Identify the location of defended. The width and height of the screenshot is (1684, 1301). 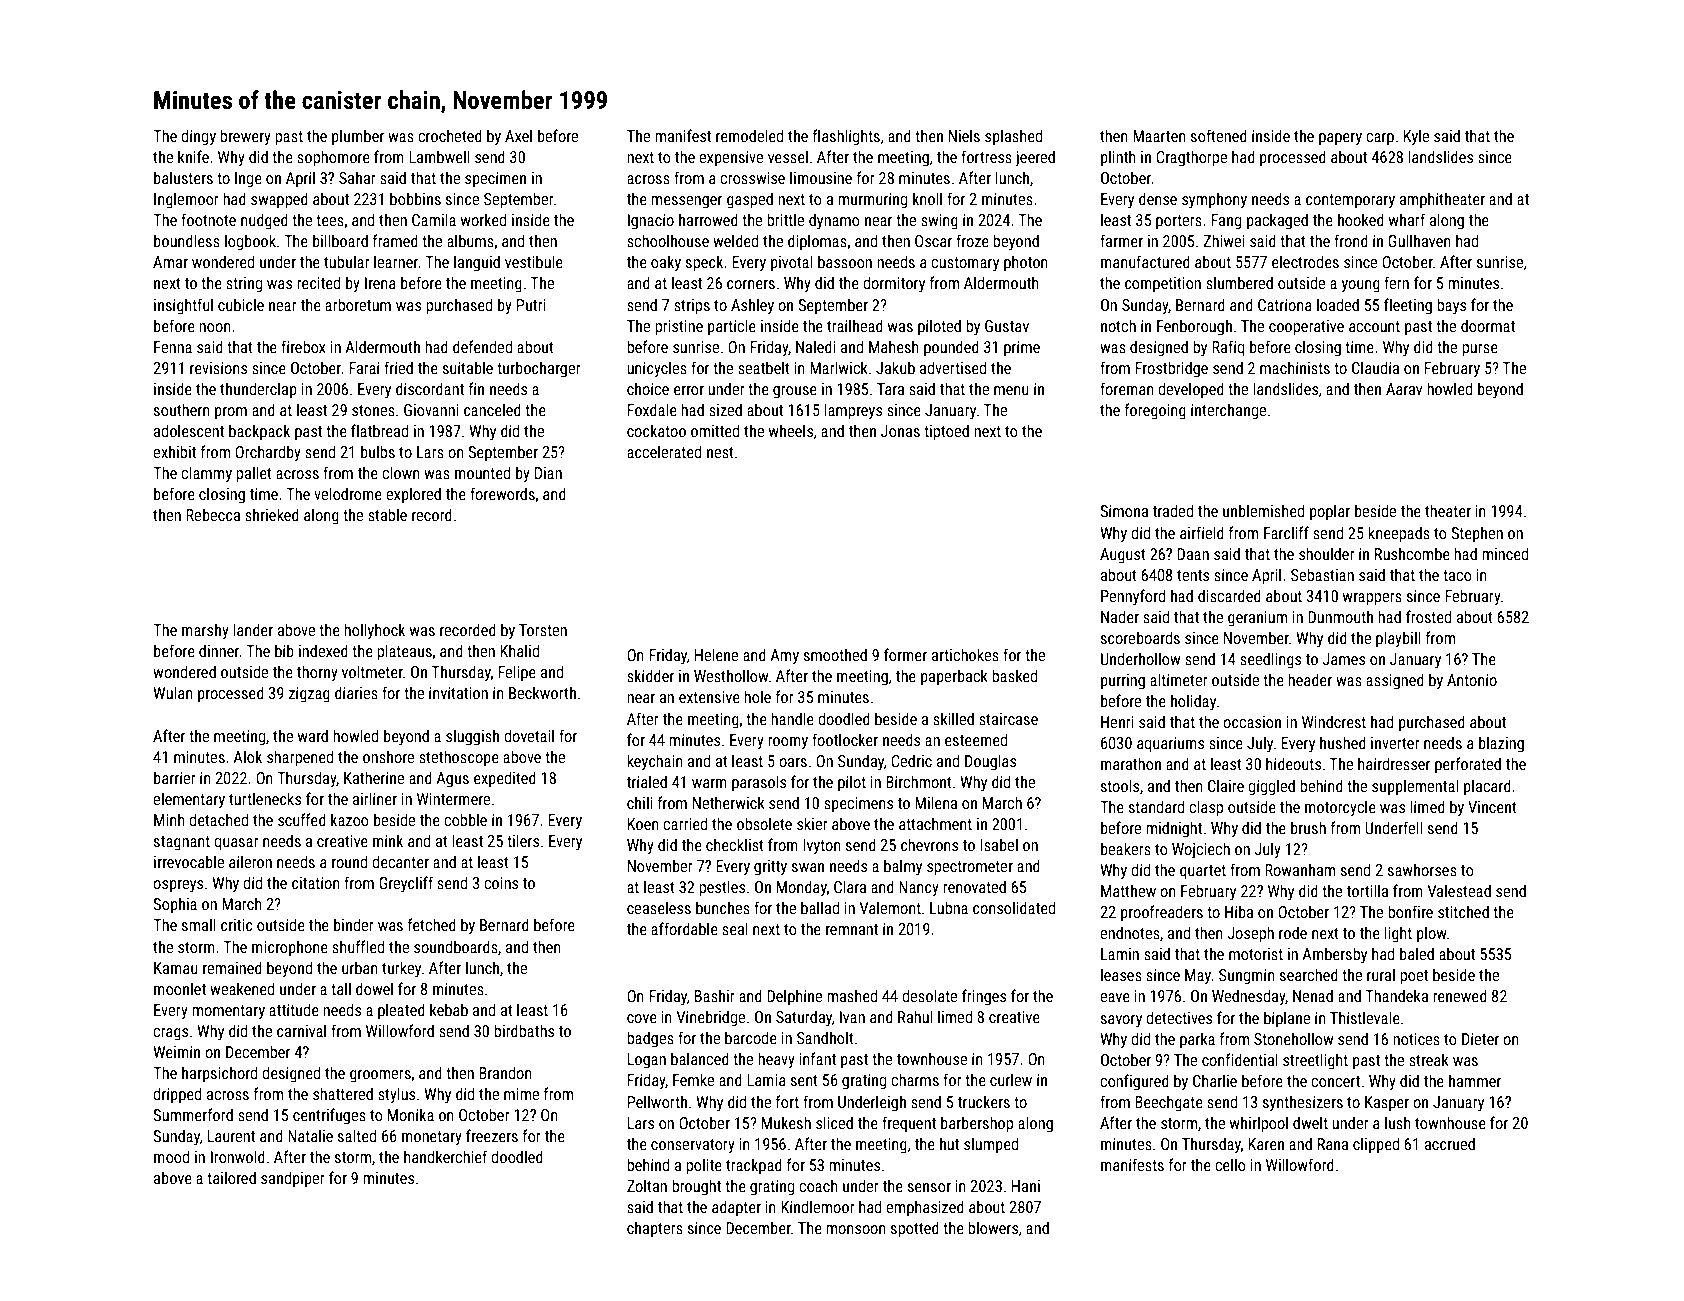
(482, 346).
